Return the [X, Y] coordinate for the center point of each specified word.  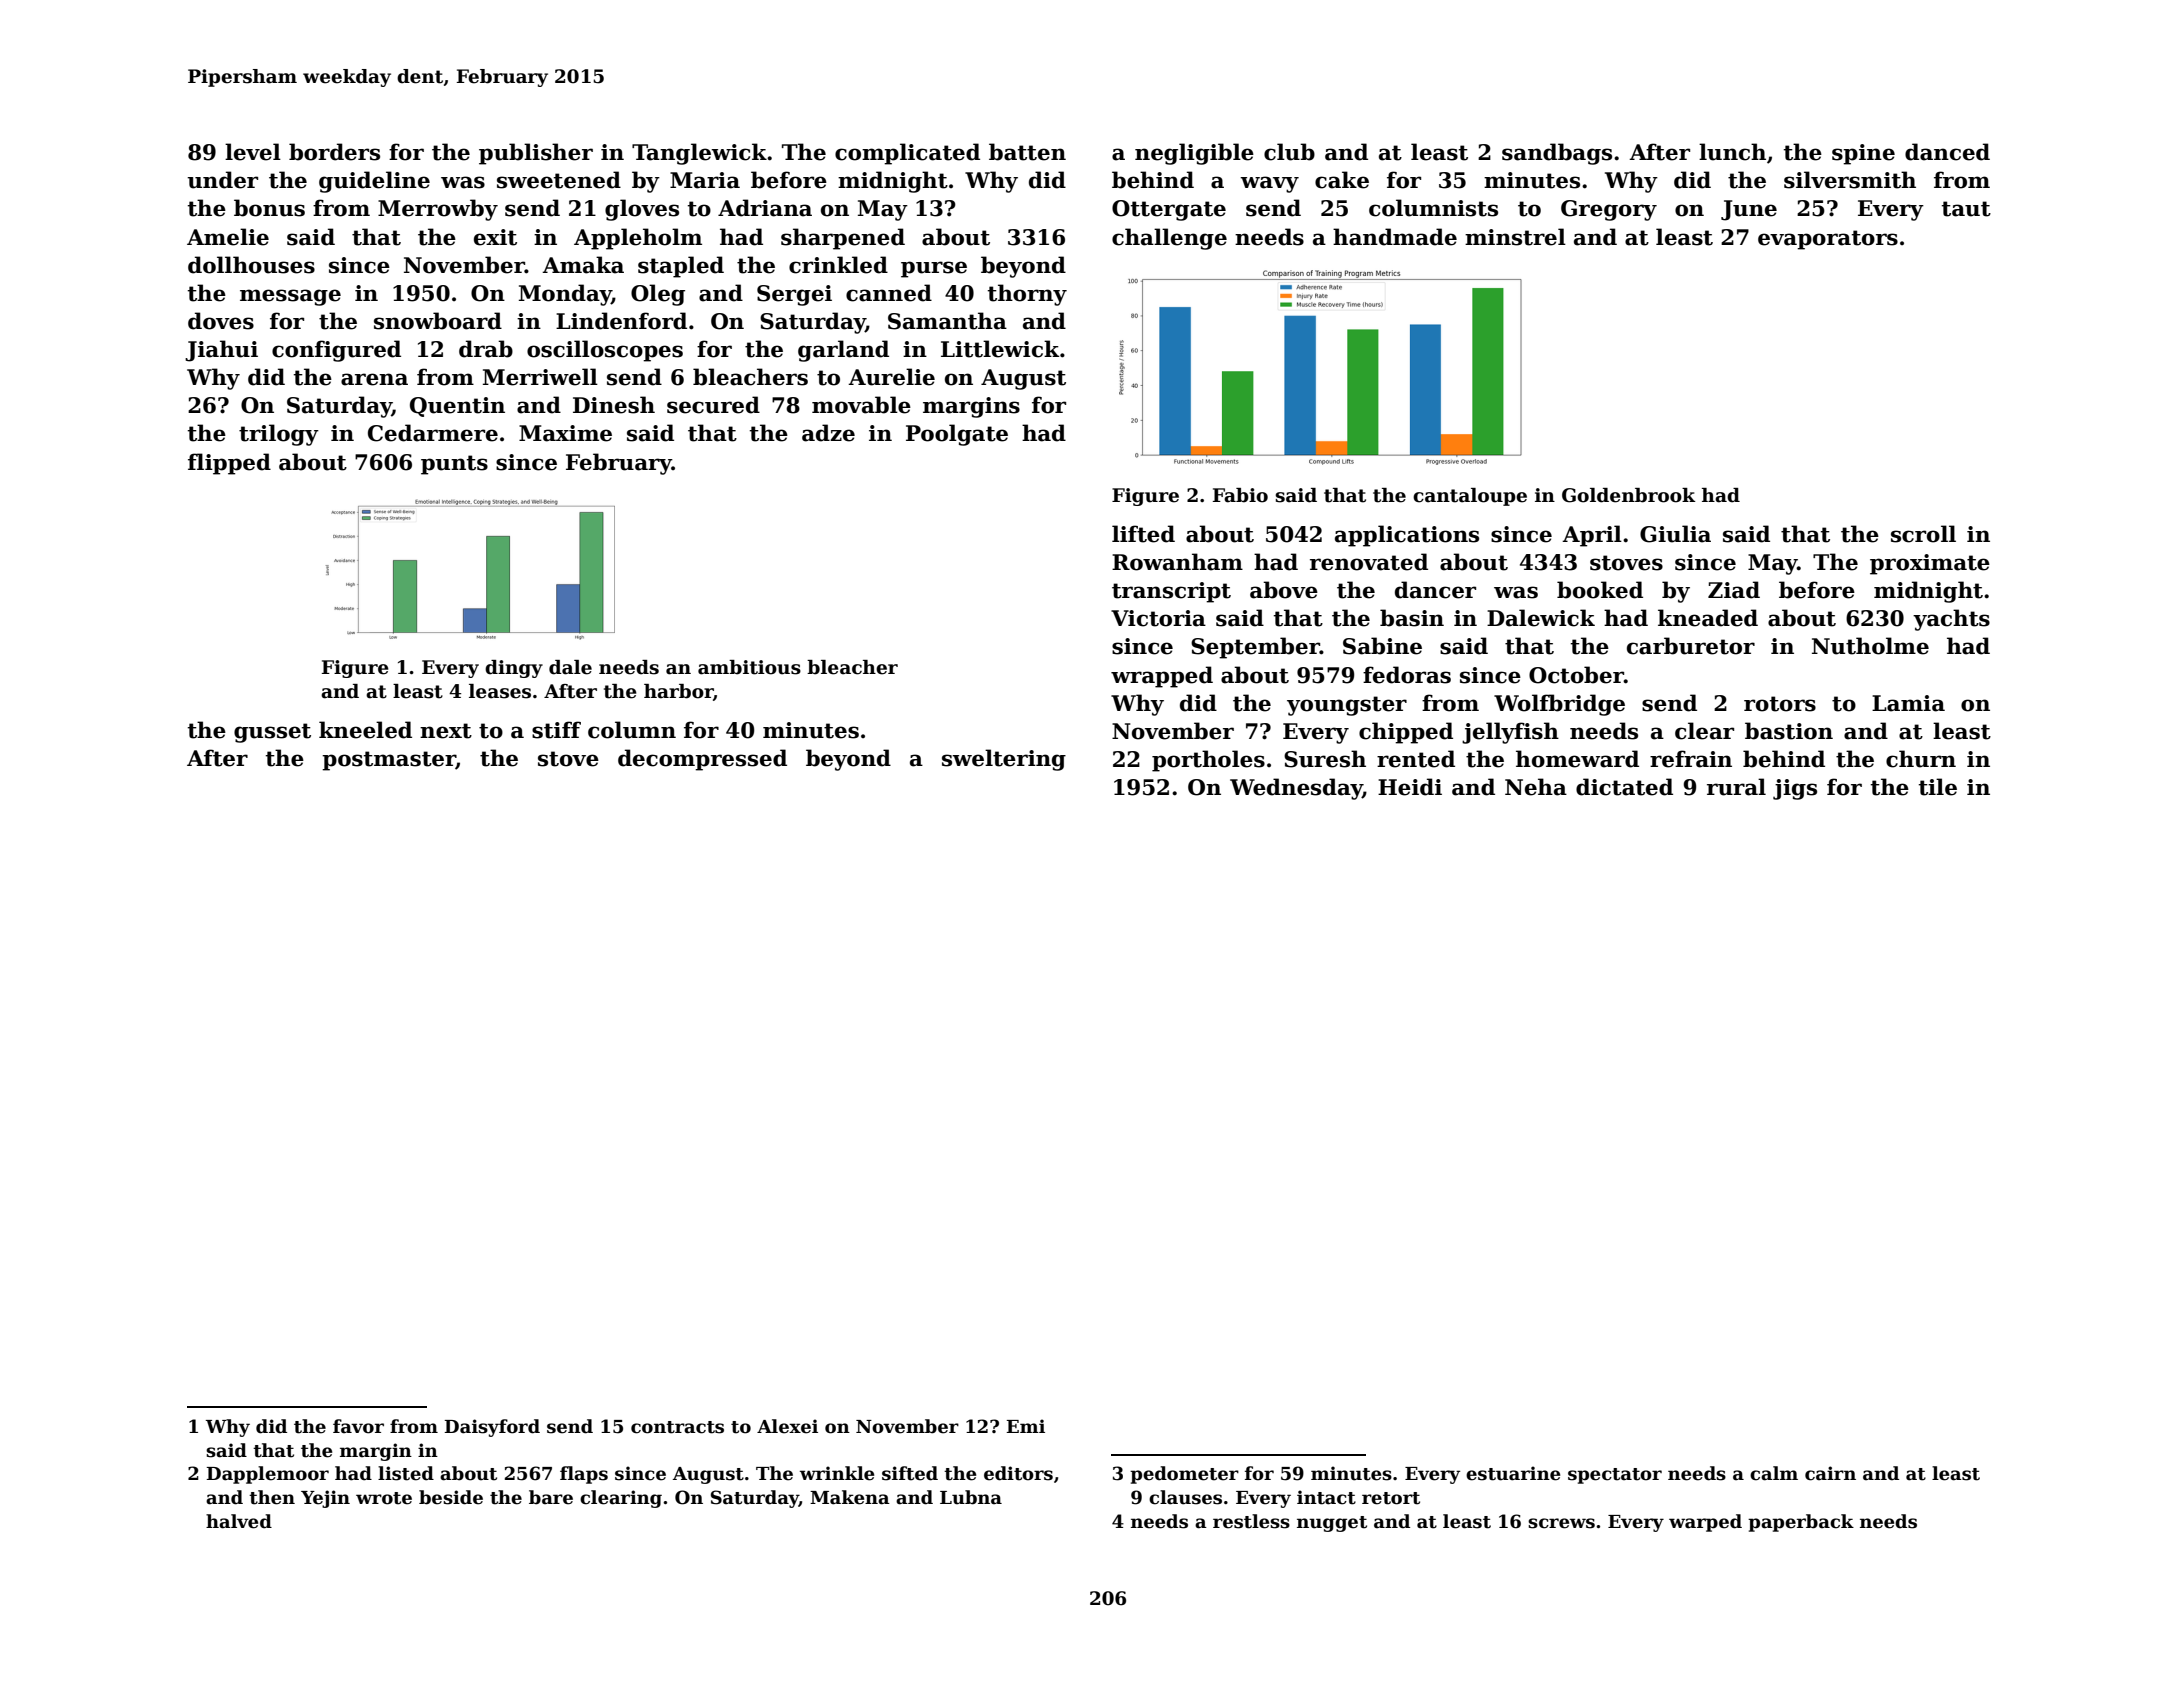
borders [334, 152]
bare [551, 1497]
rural [1736, 787]
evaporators [1828, 240]
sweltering [1004, 760]
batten [1027, 152]
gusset [272, 733]
